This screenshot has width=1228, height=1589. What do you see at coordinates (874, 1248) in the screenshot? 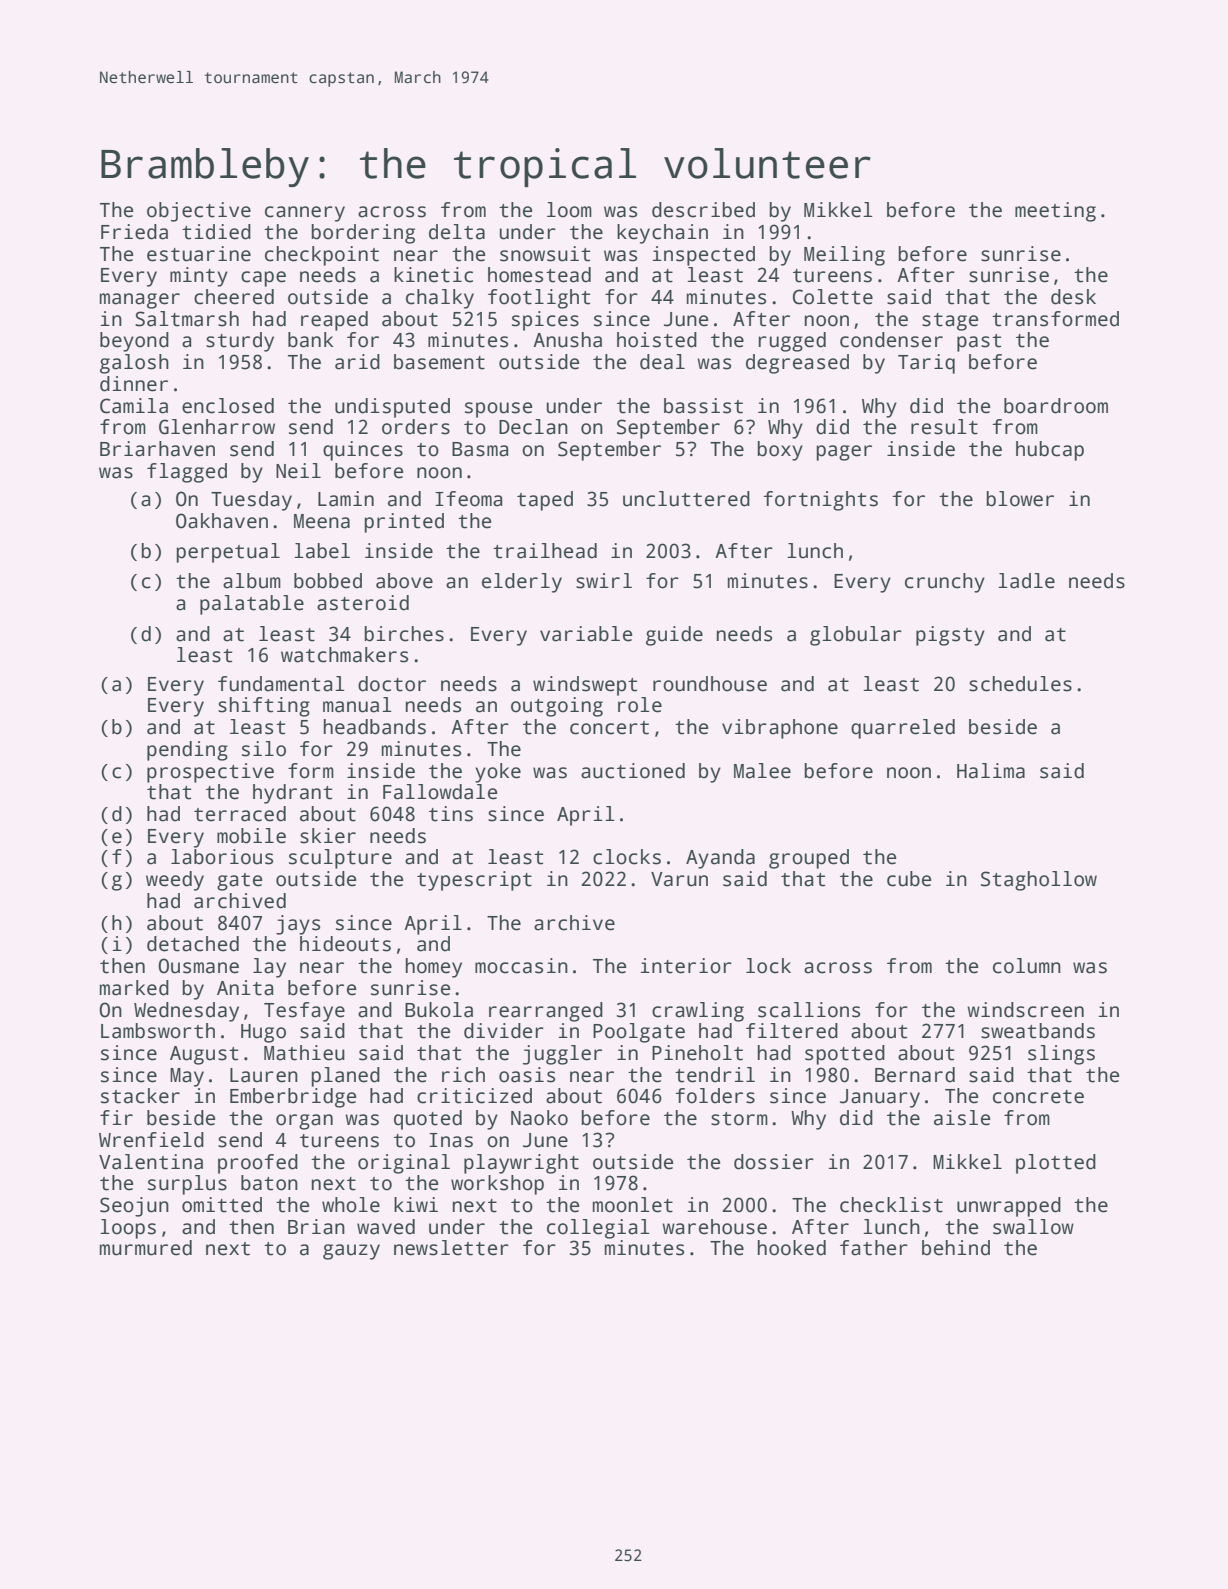
I see `father` at bounding box center [874, 1248].
